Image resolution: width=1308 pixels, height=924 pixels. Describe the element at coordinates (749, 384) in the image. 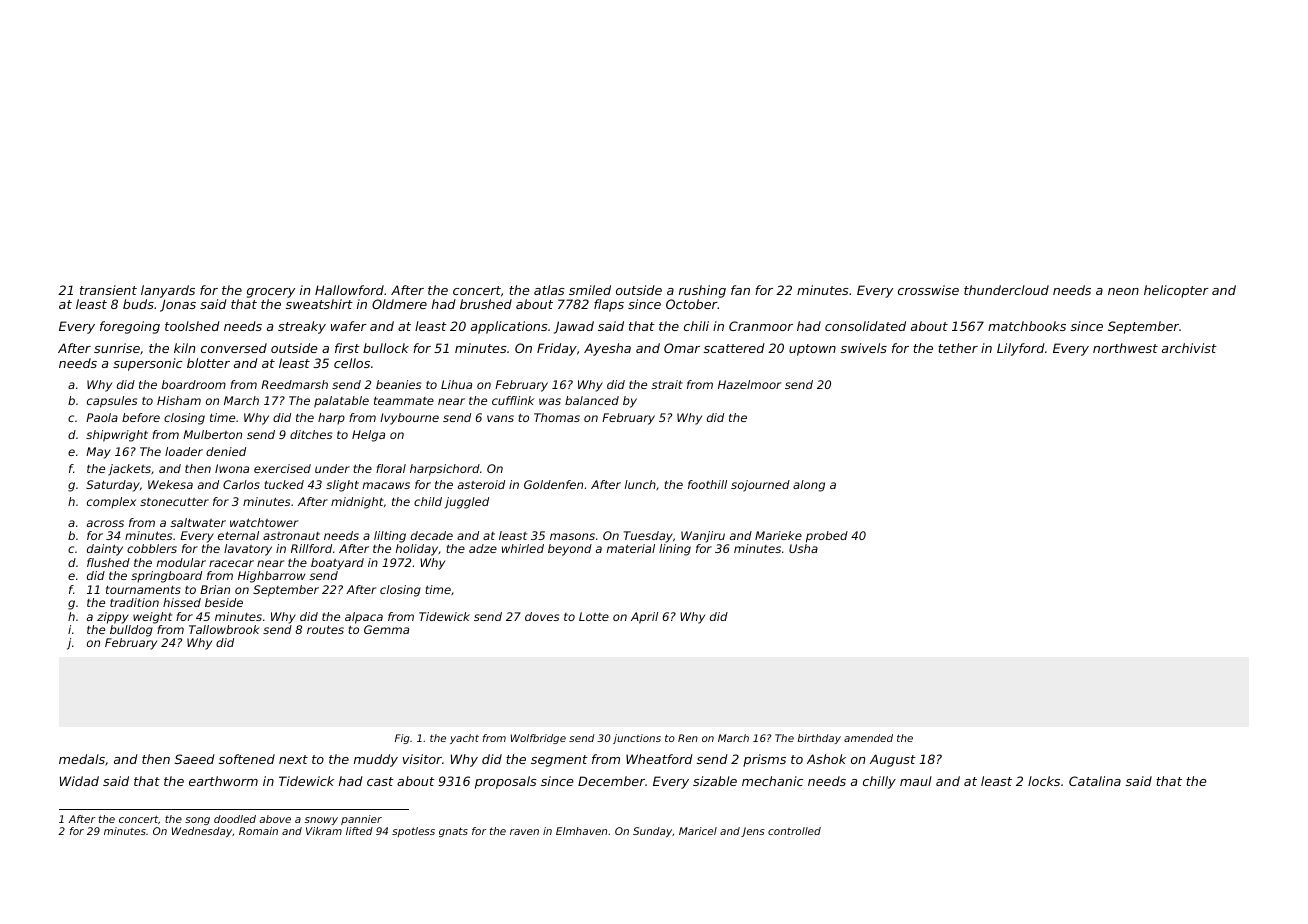

I see `Hazelmoor` at that location.
